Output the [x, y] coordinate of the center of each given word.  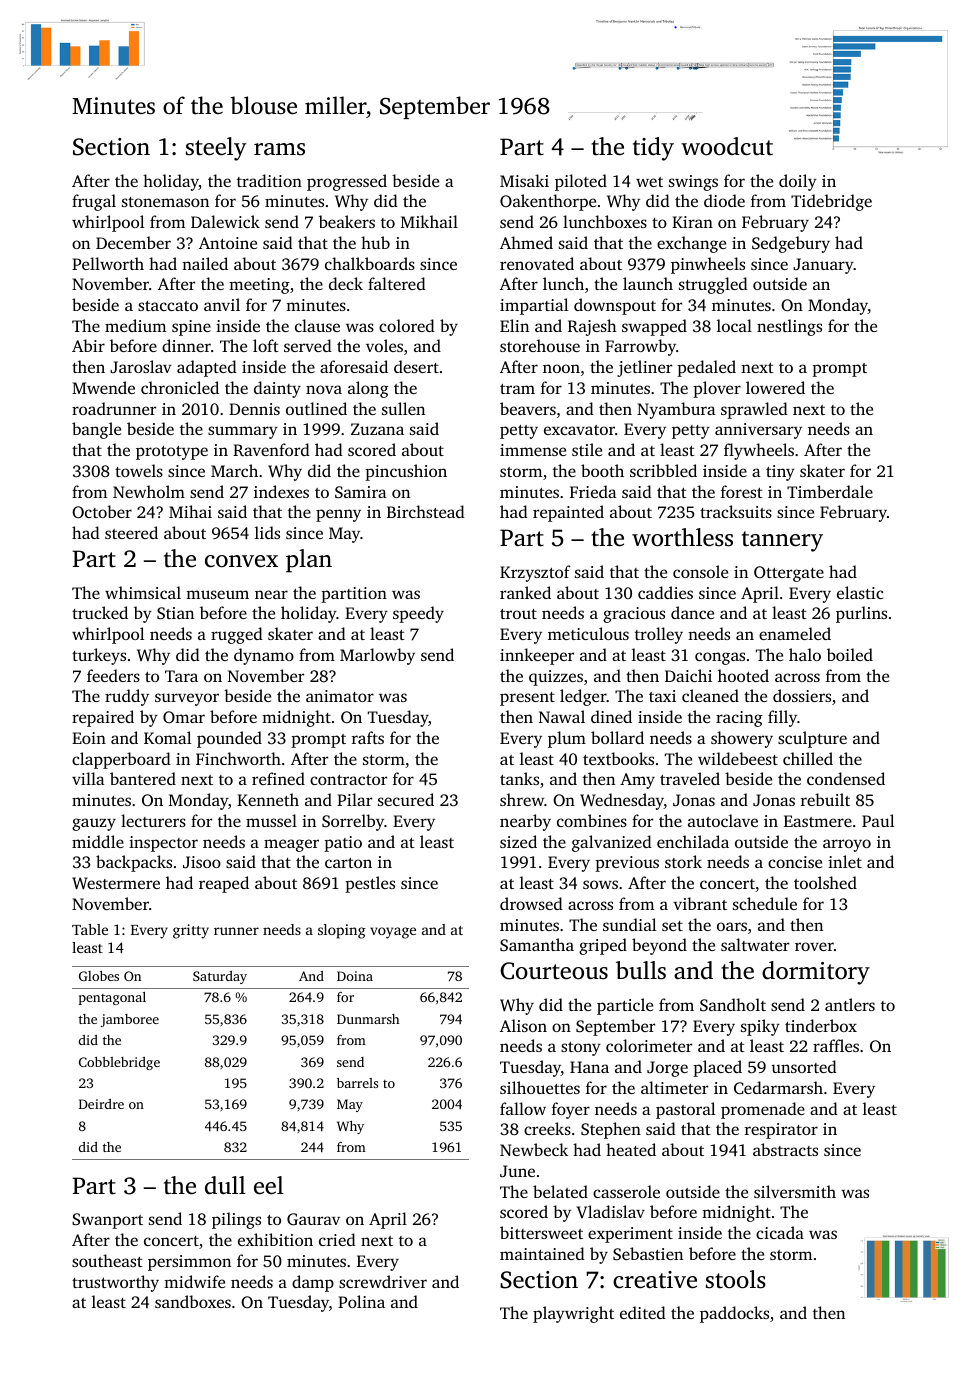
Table [90, 929]
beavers [528, 408]
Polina [361, 1301]
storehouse [540, 345]
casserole [626, 1191]
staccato [168, 306]
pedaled [706, 368]
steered [131, 532]
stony [581, 1049]
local [734, 325]
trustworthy [115, 1283]
